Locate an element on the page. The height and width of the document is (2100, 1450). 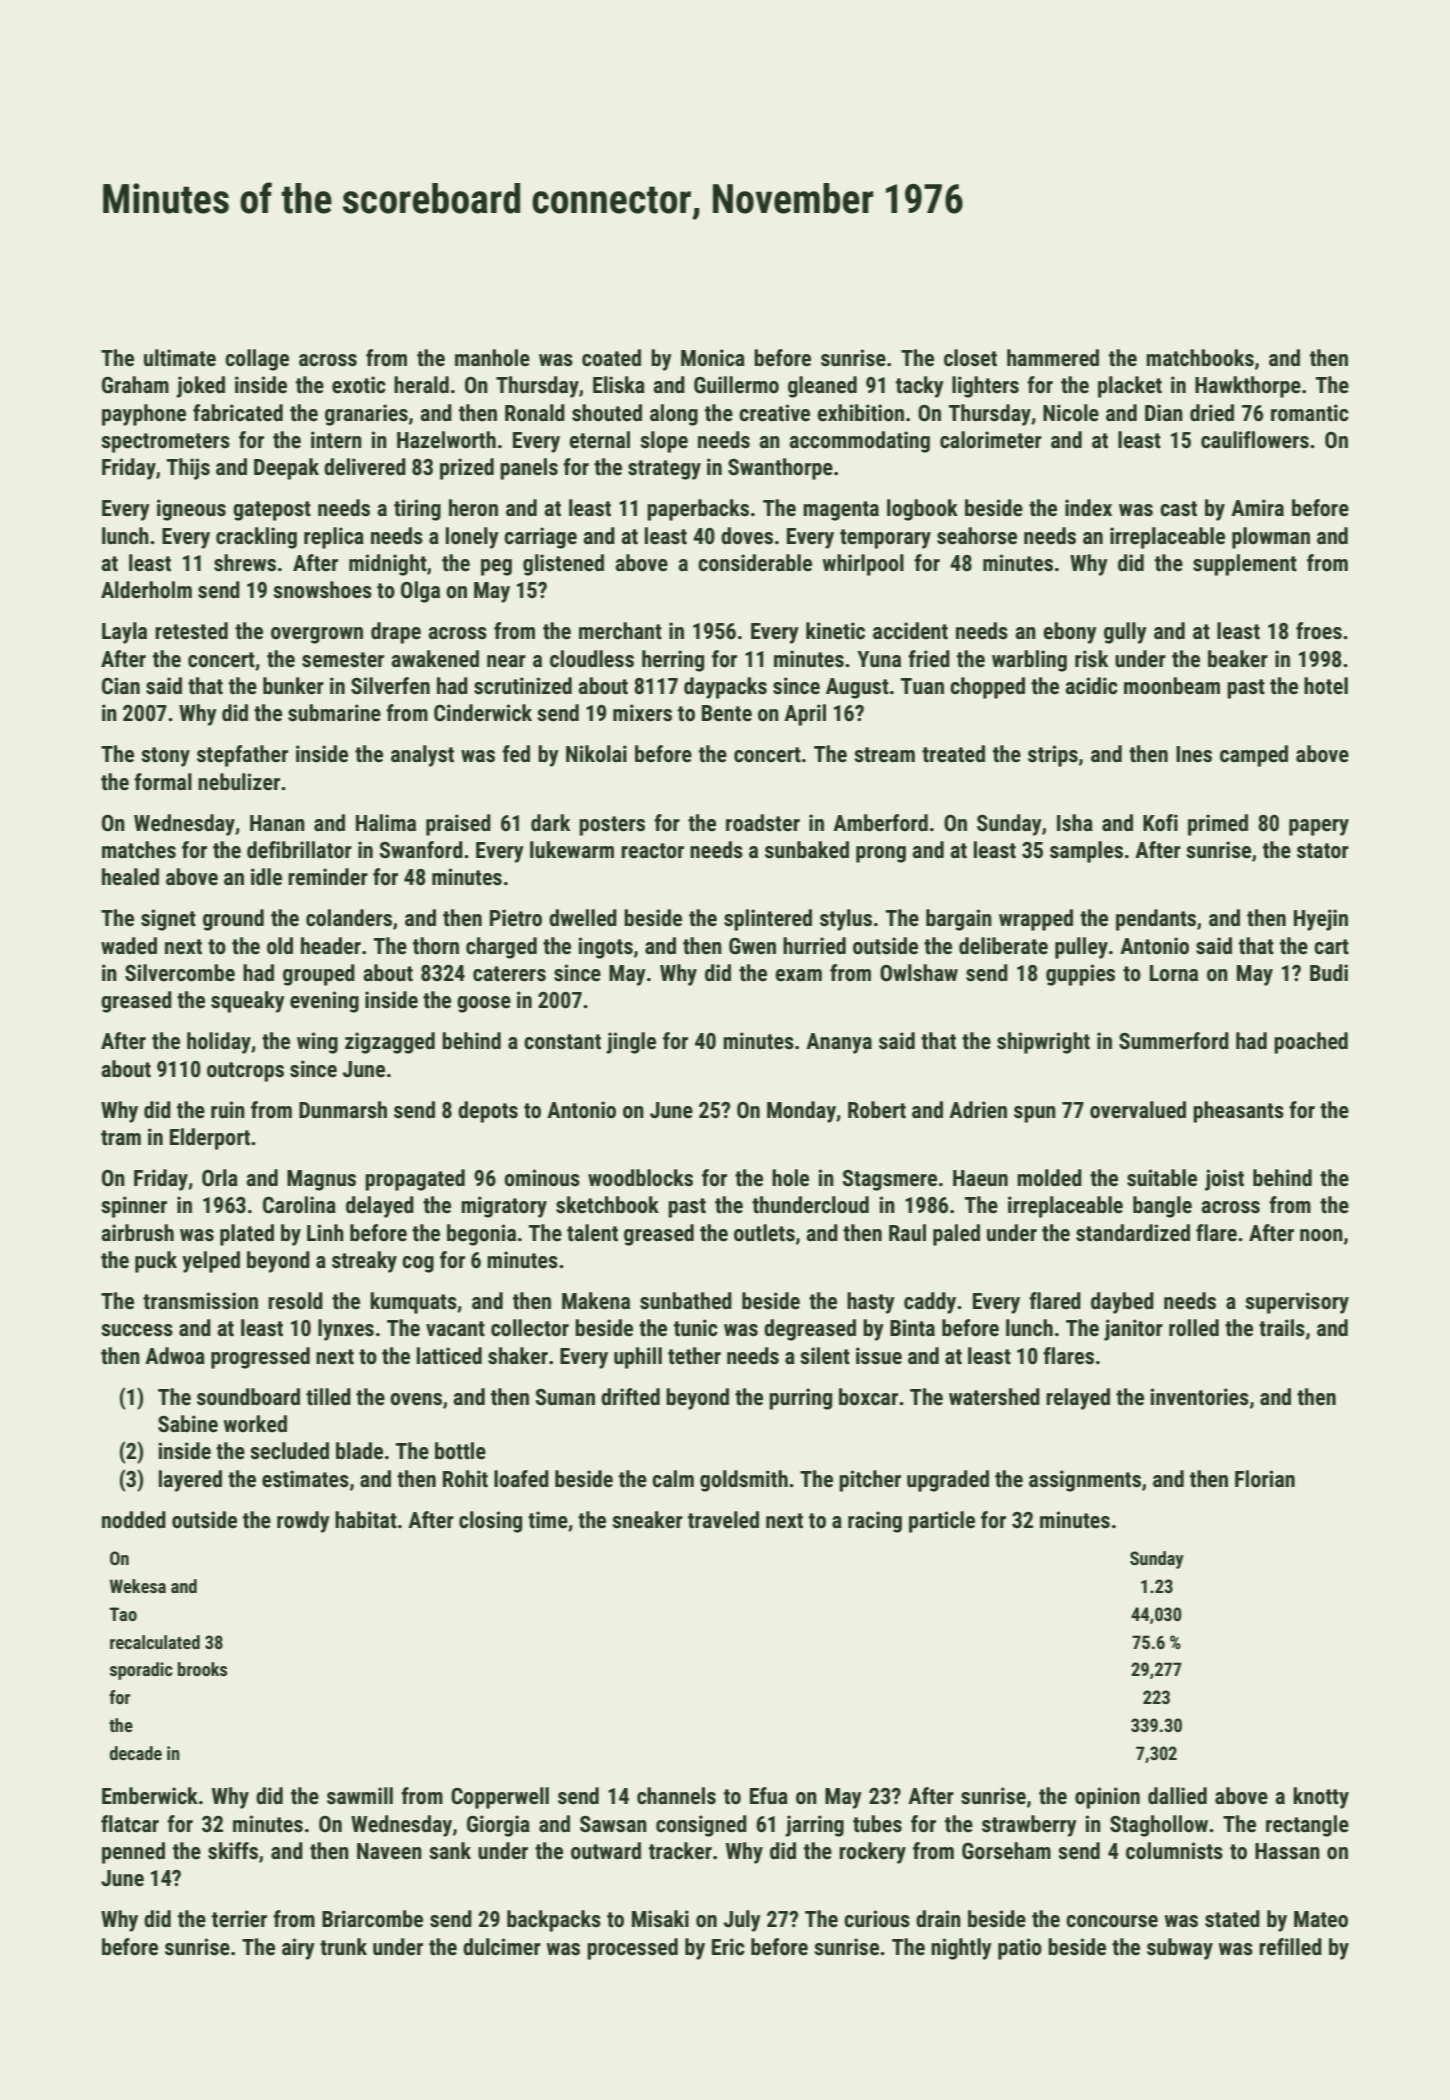
cauliflowers is located at coordinates (1255, 440).
